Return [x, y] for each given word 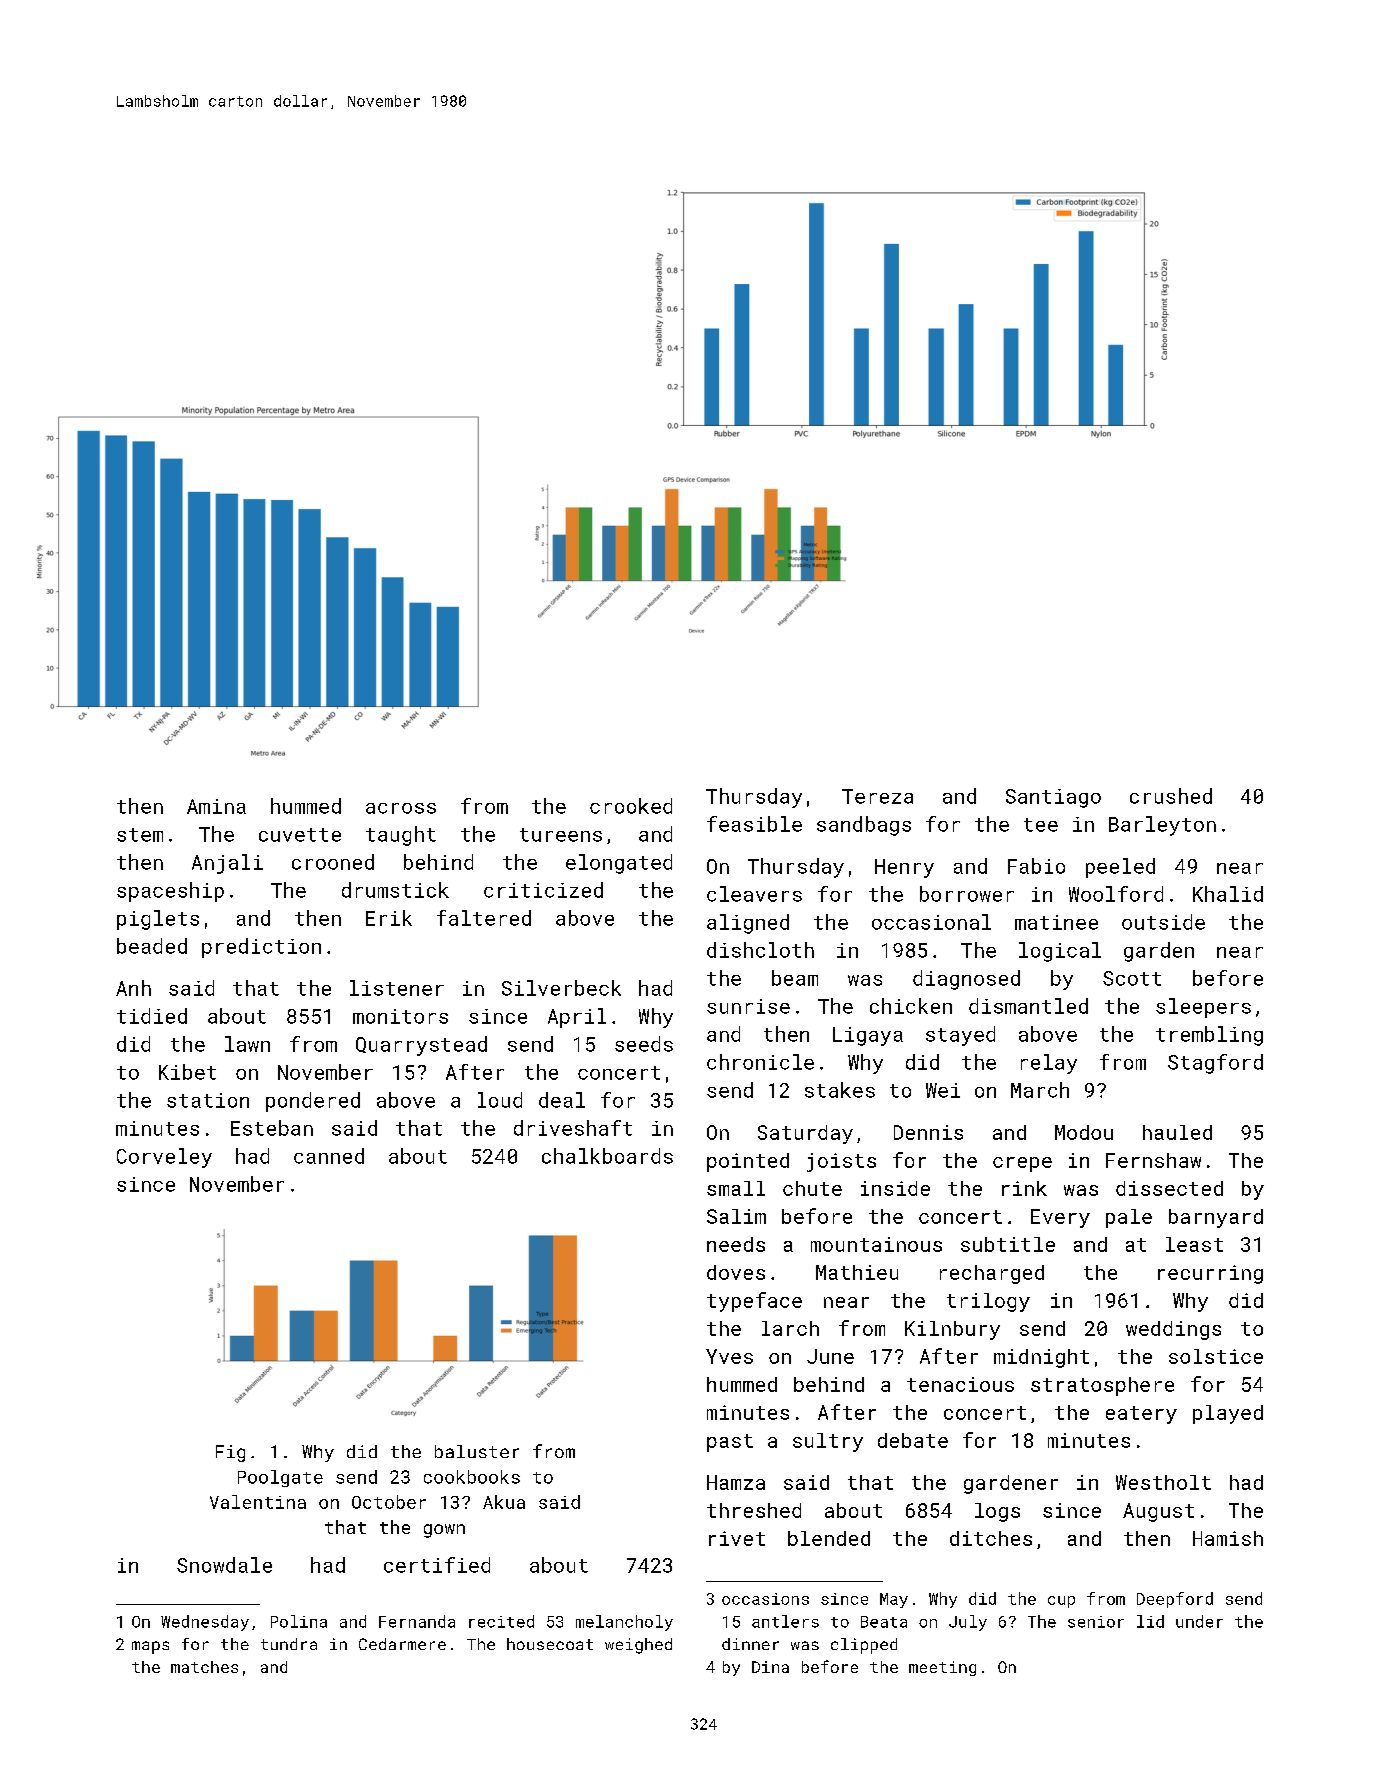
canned [329, 1156]
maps [150, 1647]
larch [790, 1328]
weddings [1173, 1330]
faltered [484, 918]
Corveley [164, 1158]
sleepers [1203, 1008]
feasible [754, 824]
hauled [1177, 1132]
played [1228, 1414]
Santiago [1053, 798]
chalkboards [607, 1156]
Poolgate [280, 1478]
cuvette [300, 835]
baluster [477, 1451]
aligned [748, 924]
